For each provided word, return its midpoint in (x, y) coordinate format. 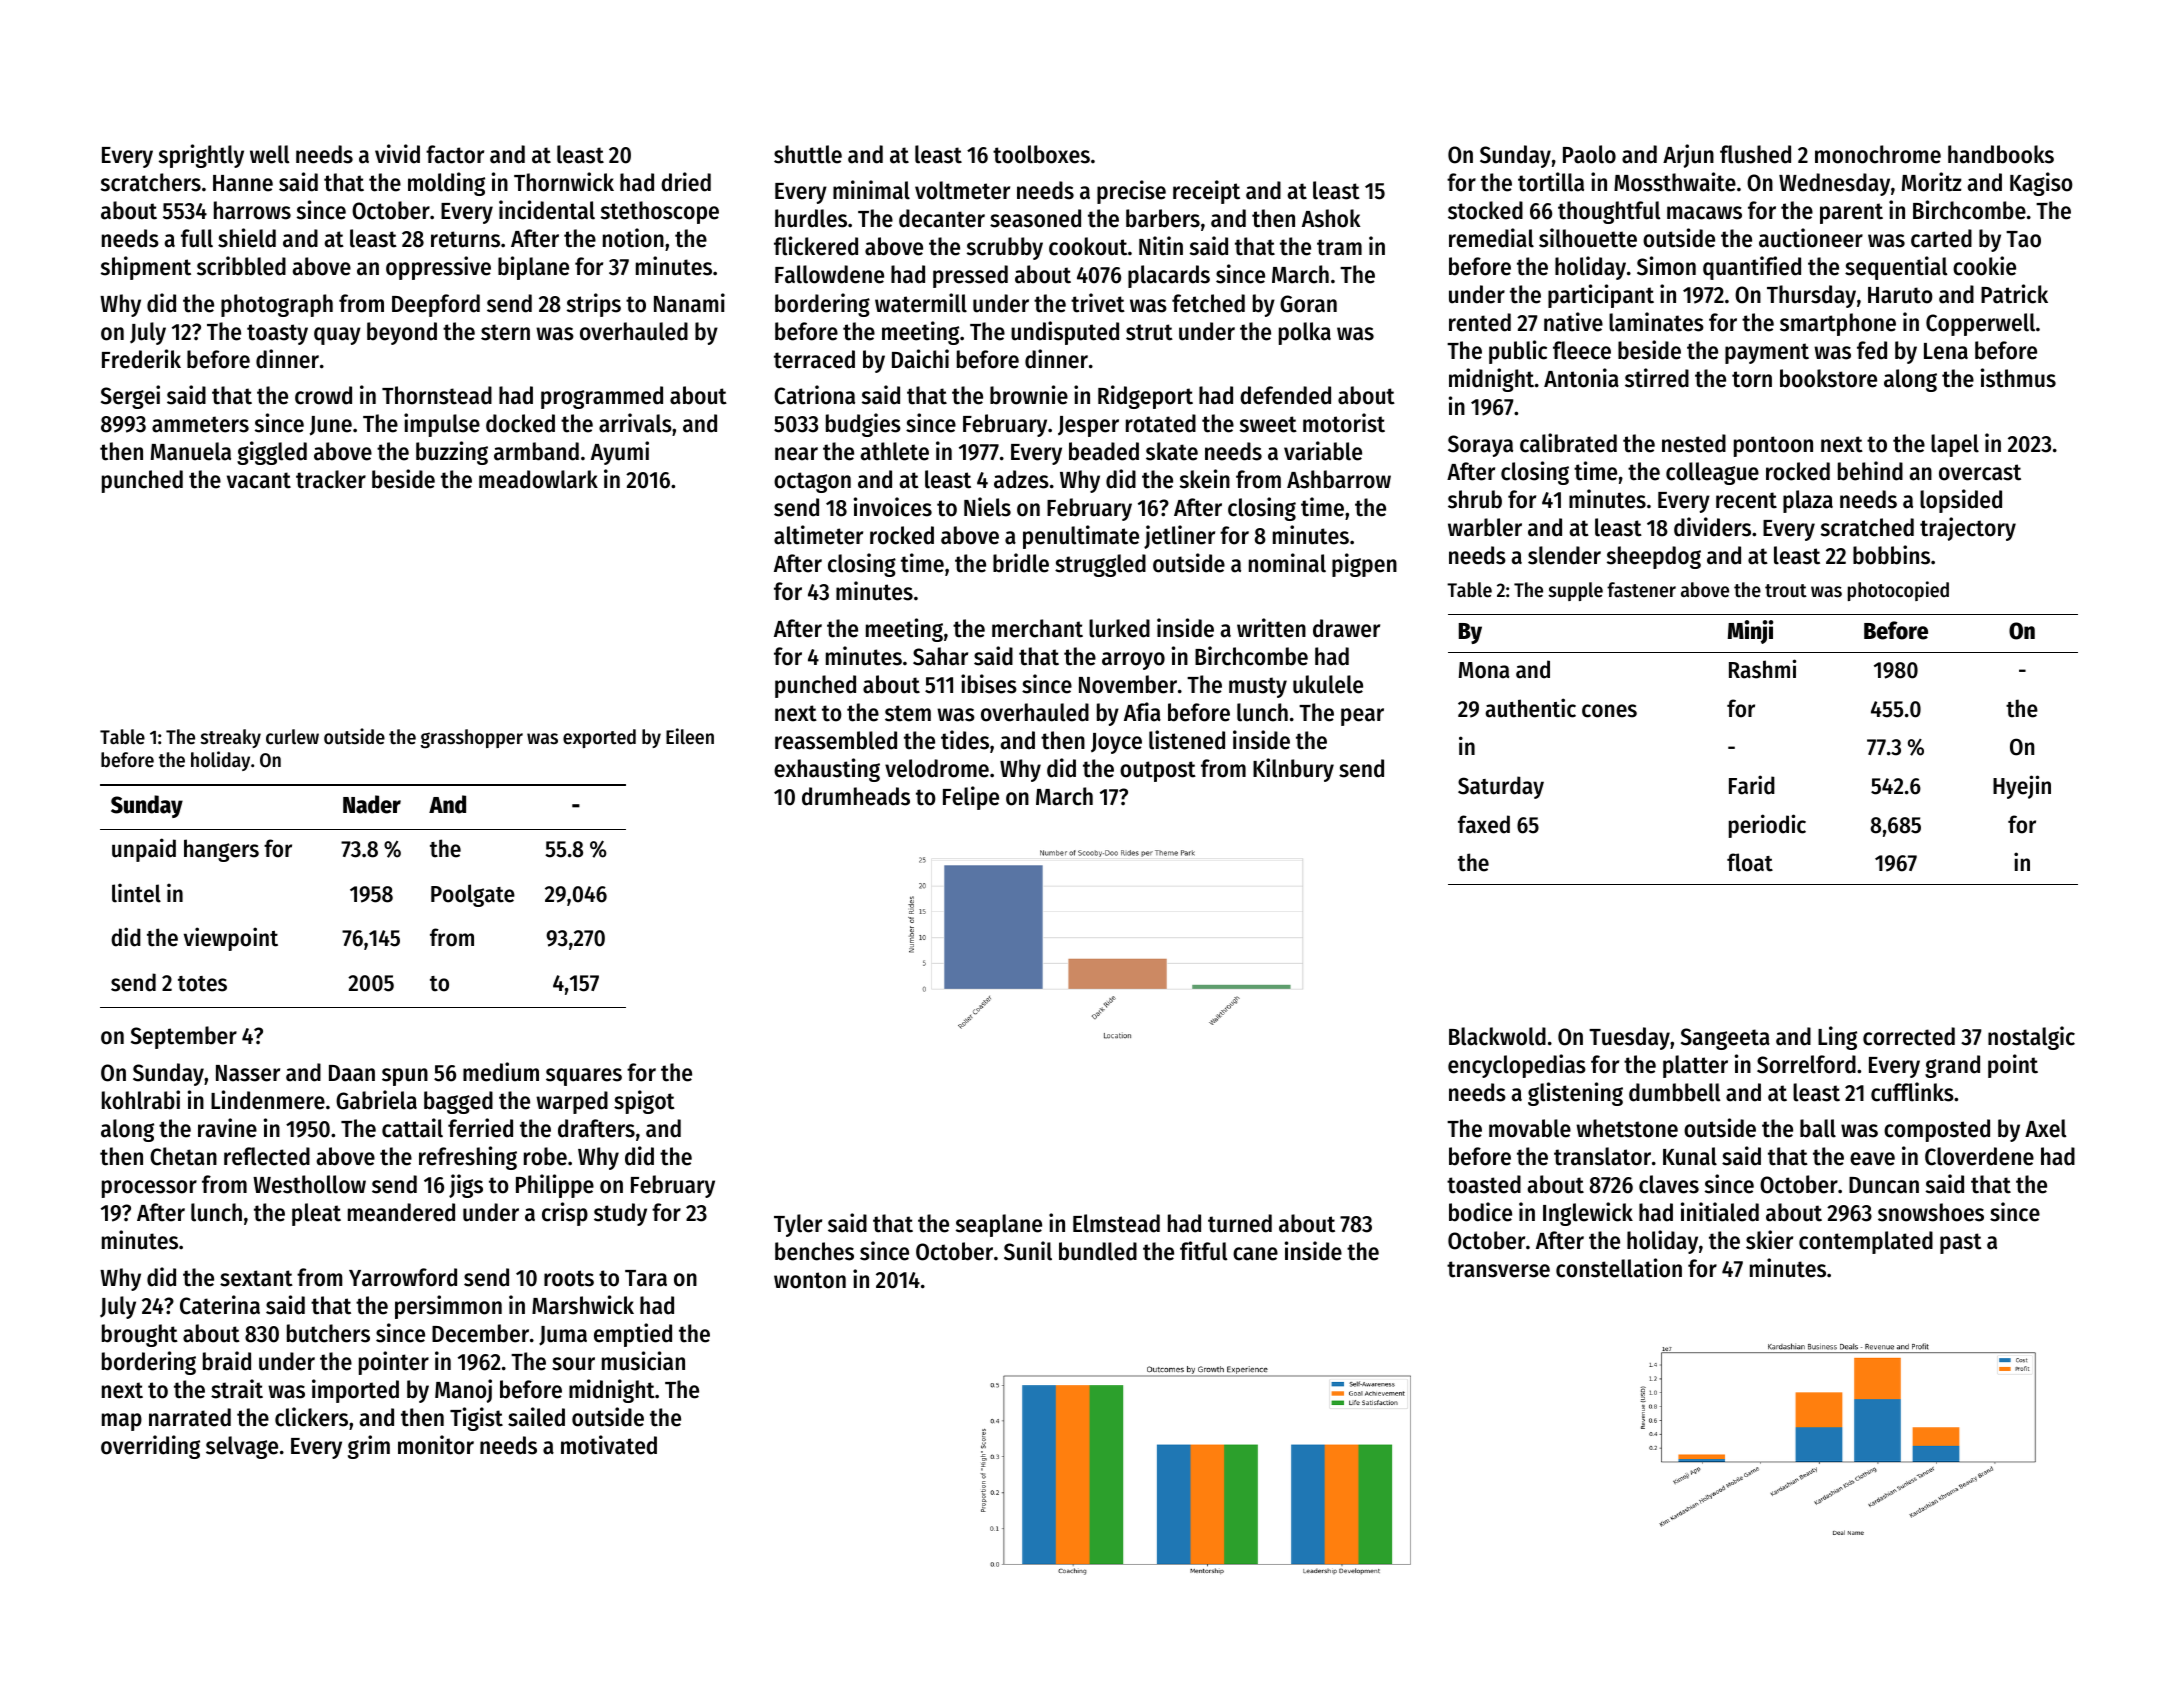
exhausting (827, 770)
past (1961, 1243)
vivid (397, 154)
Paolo (1589, 154)
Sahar (940, 656)
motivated (609, 1445)
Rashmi (1762, 669)
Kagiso (2041, 184)
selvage (242, 1447)
